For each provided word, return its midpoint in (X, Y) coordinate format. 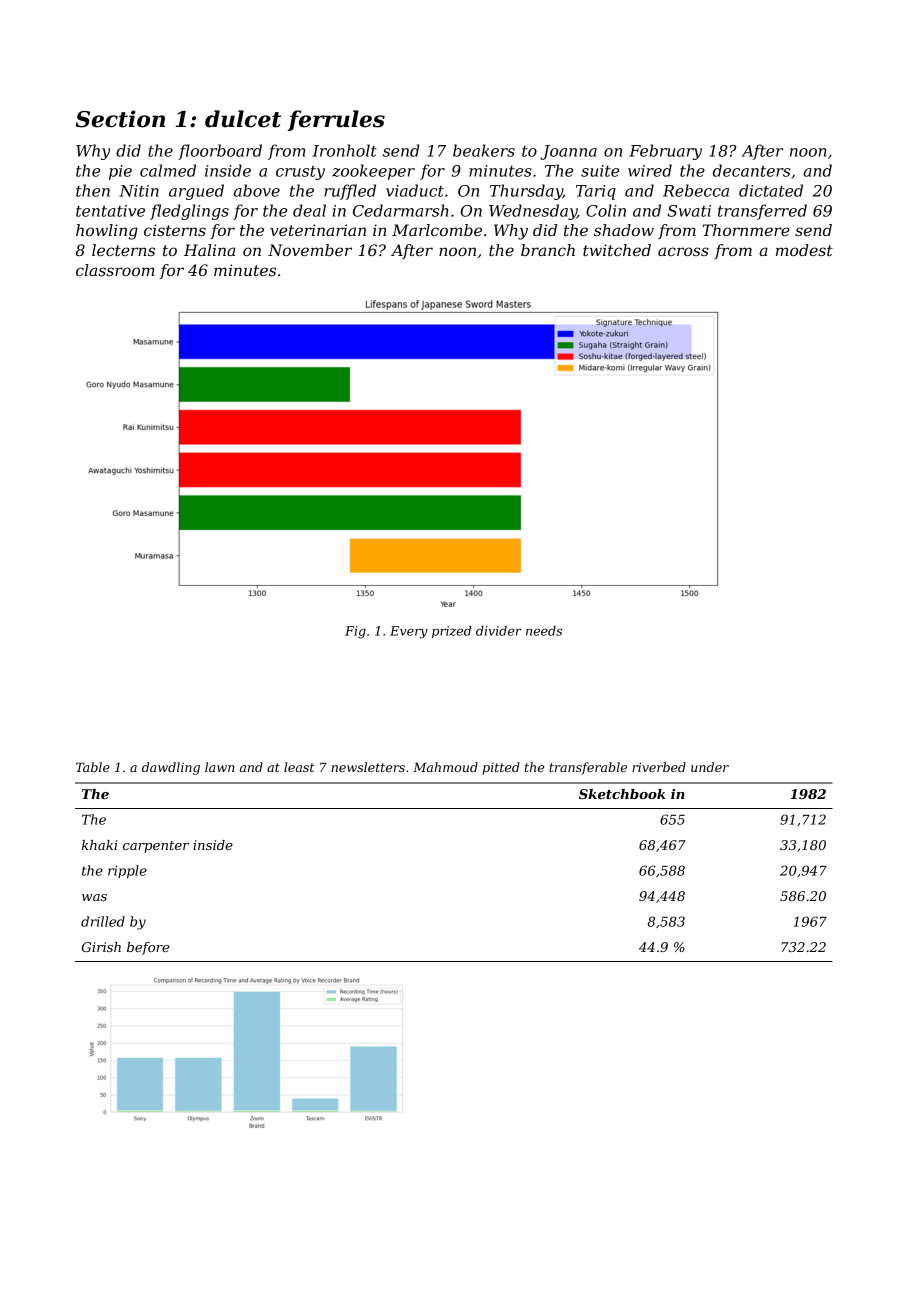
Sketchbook (622, 794)
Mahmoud (445, 767)
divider (499, 631)
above (257, 190)
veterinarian (318, 230)
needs (544, 631)
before (148, 948)
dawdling (171, 768)
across (683, 251)
